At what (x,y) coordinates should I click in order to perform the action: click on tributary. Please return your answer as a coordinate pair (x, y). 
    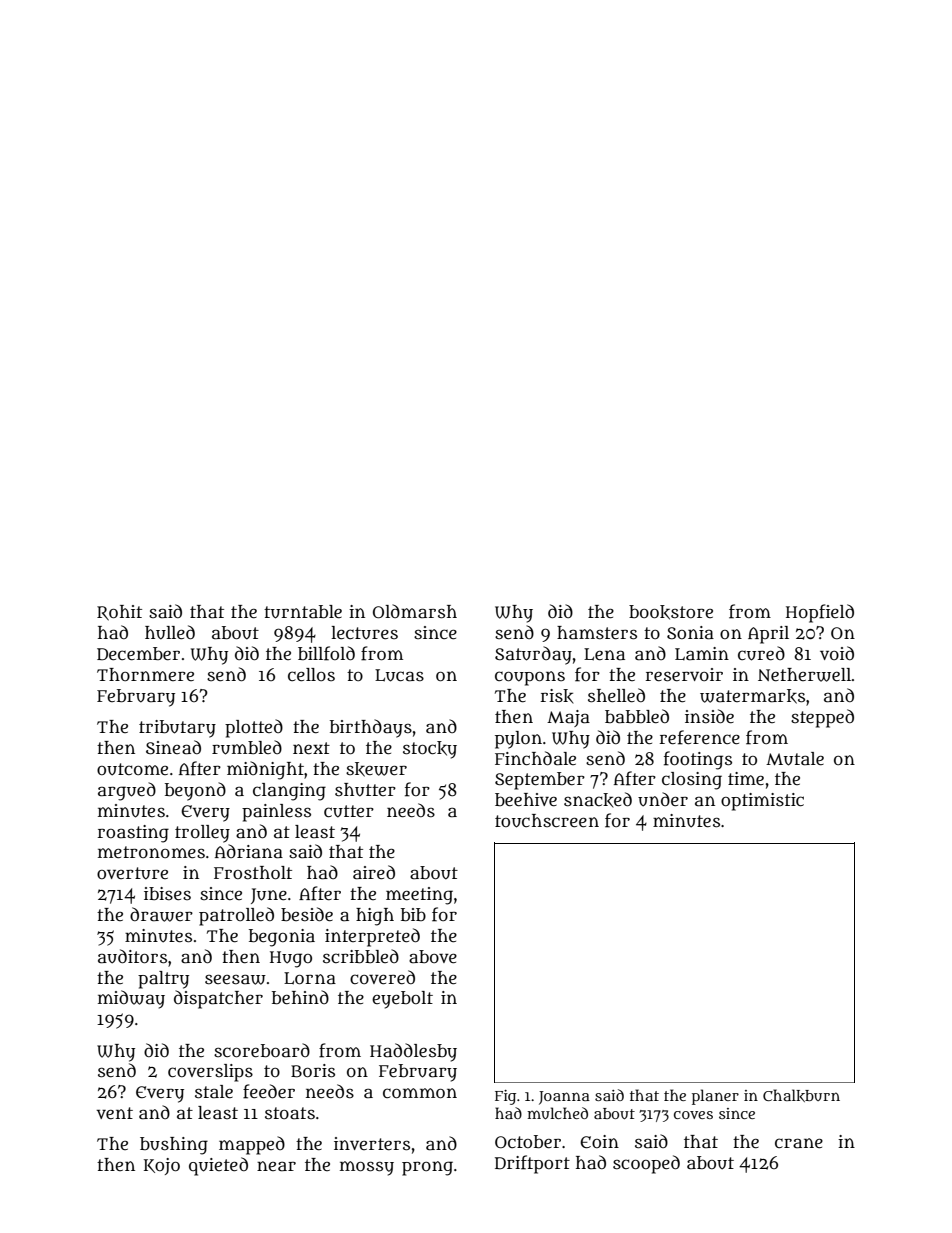
    Looking at the image, I should click on (177, 729).
